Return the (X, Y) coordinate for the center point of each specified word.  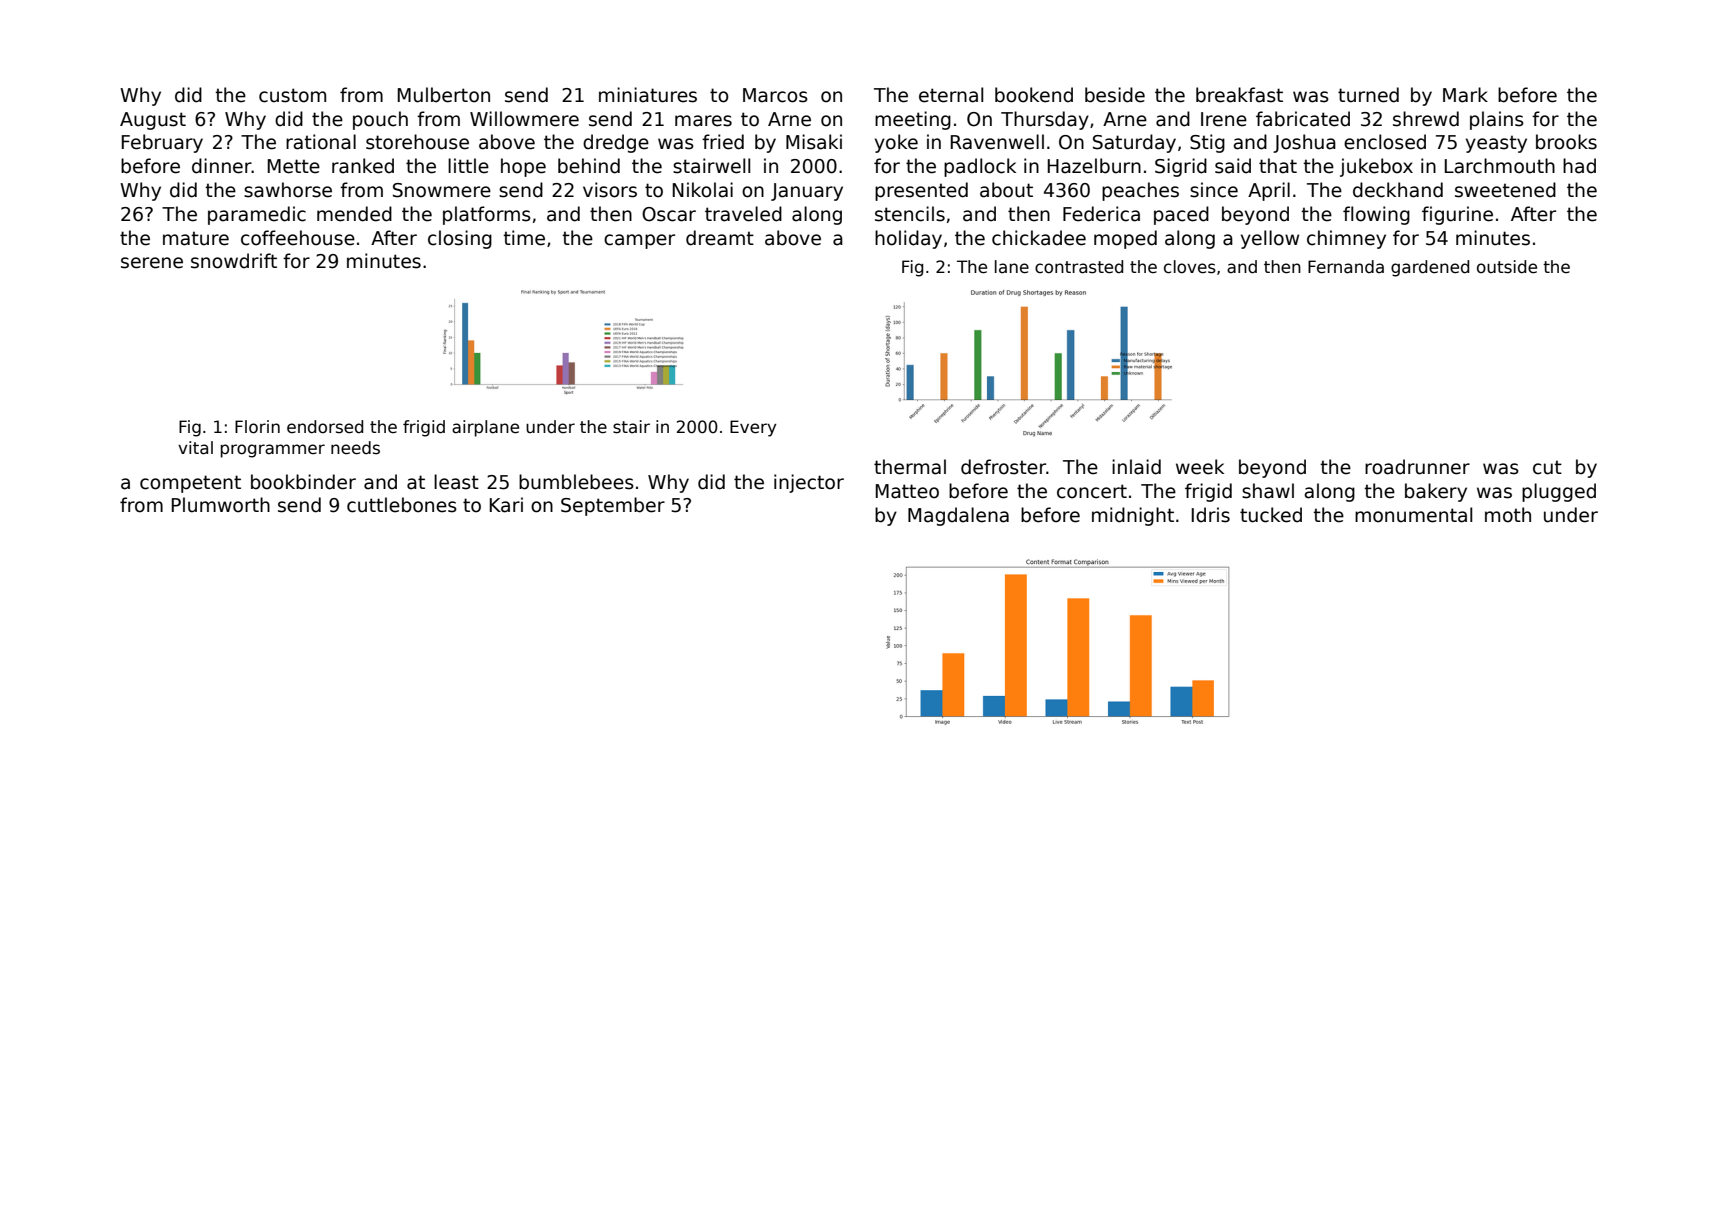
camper (639, 241)
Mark (1465, 95)
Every (753, 428)
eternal (951, 95)
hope (523, 167)
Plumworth (221, 505)
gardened (1430, 268)
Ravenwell (997, 142)
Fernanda (1346, 267)
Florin (257, 427)
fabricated (1303, 119)
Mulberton (444, 95)
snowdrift (234, 261)
